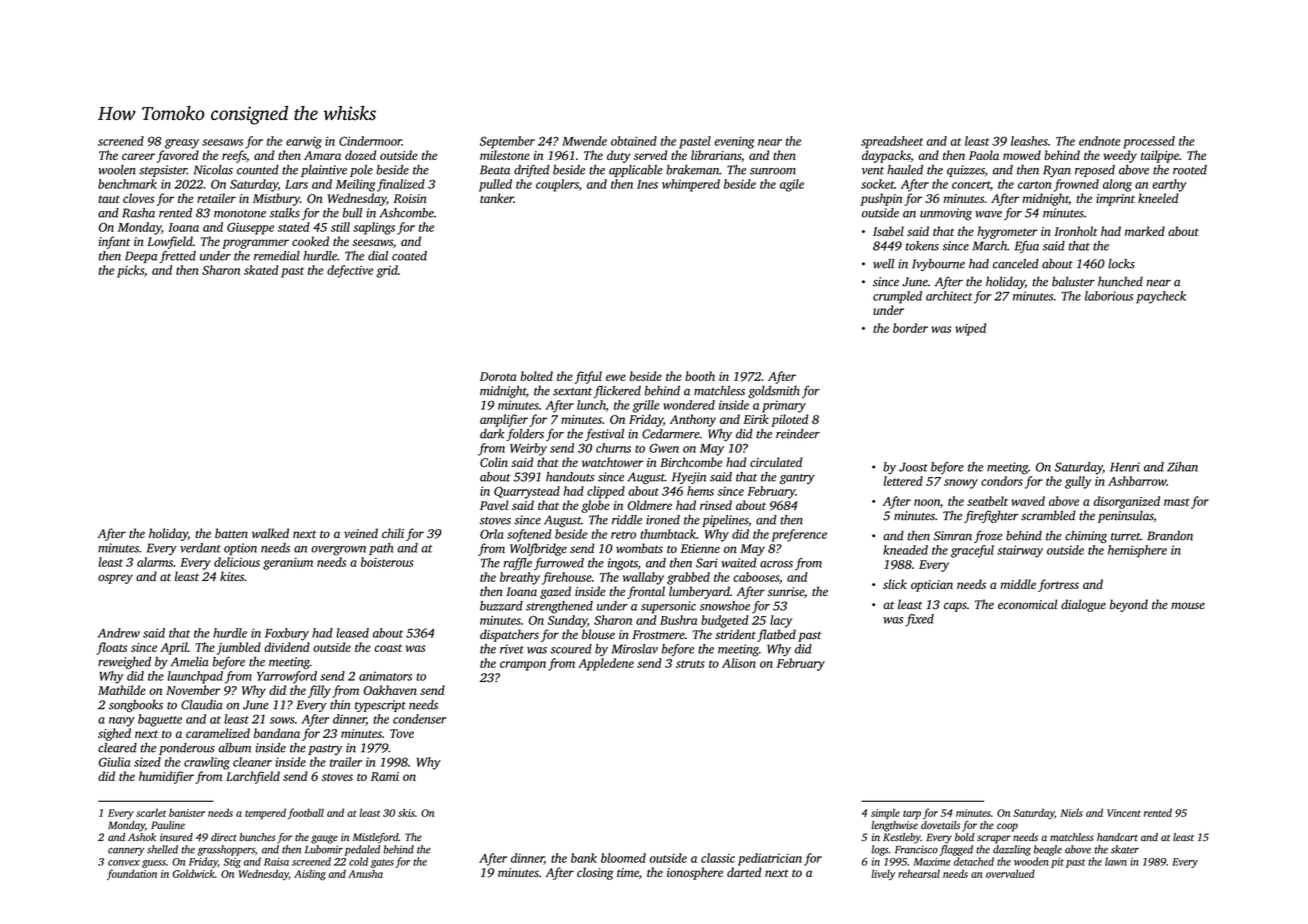 This document has width=1308, height=924. What do you see at coordinates (536, 376) in the document?
I see `bolted` at bounding box center [536, 376].
